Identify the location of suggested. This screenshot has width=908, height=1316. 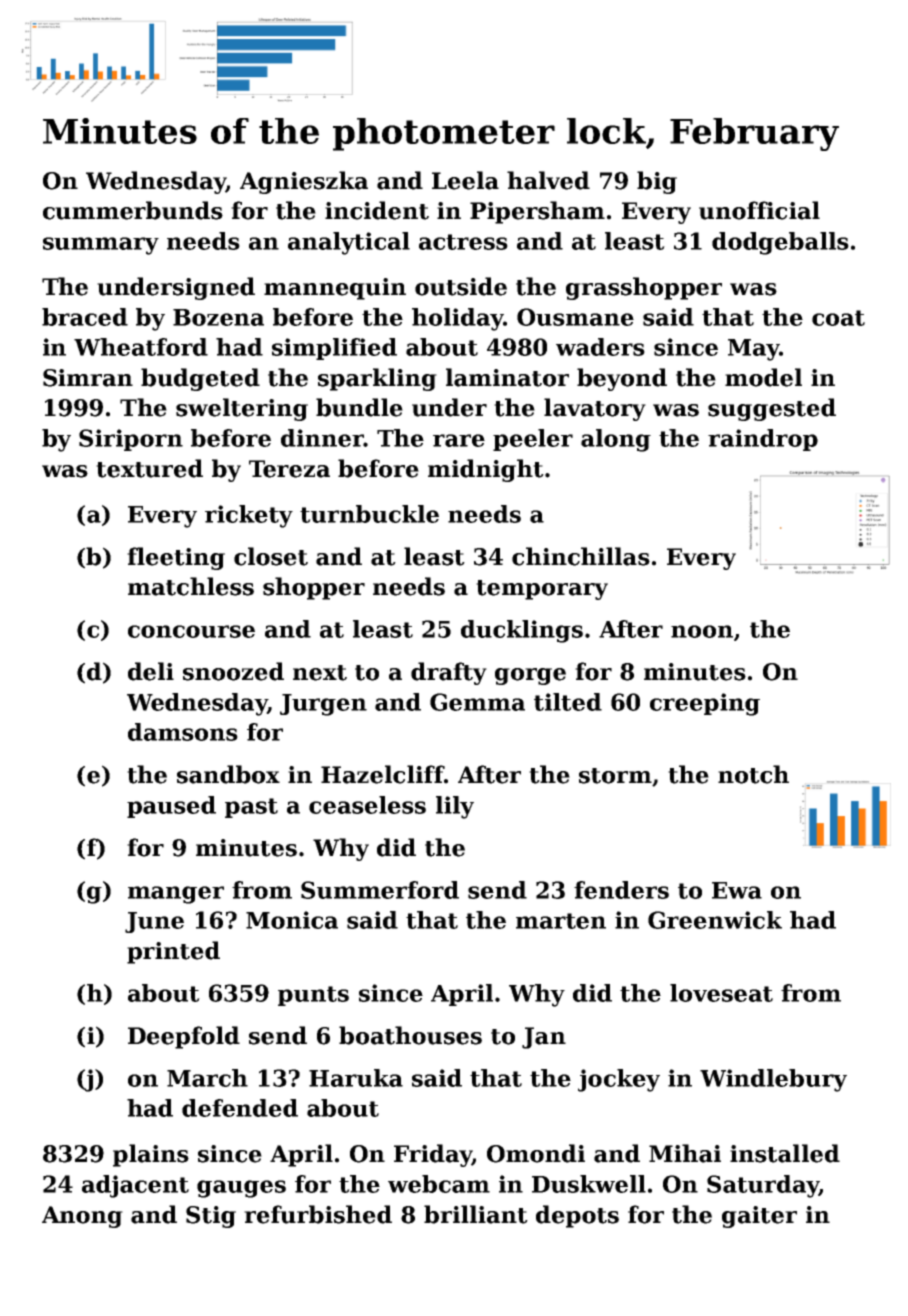
(772, 409).
